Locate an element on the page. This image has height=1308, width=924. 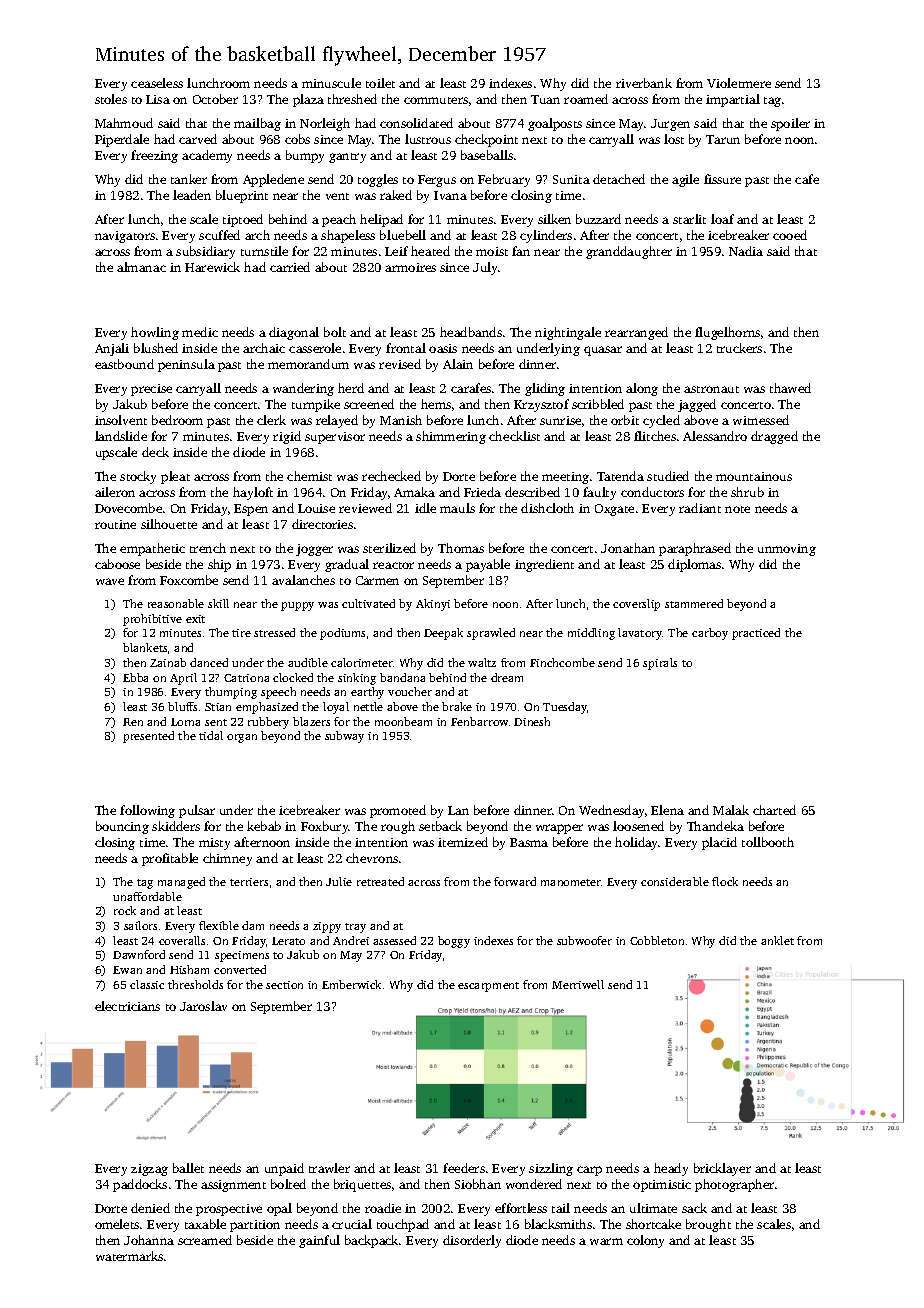
starlit is located at coordinates (689, 219).
